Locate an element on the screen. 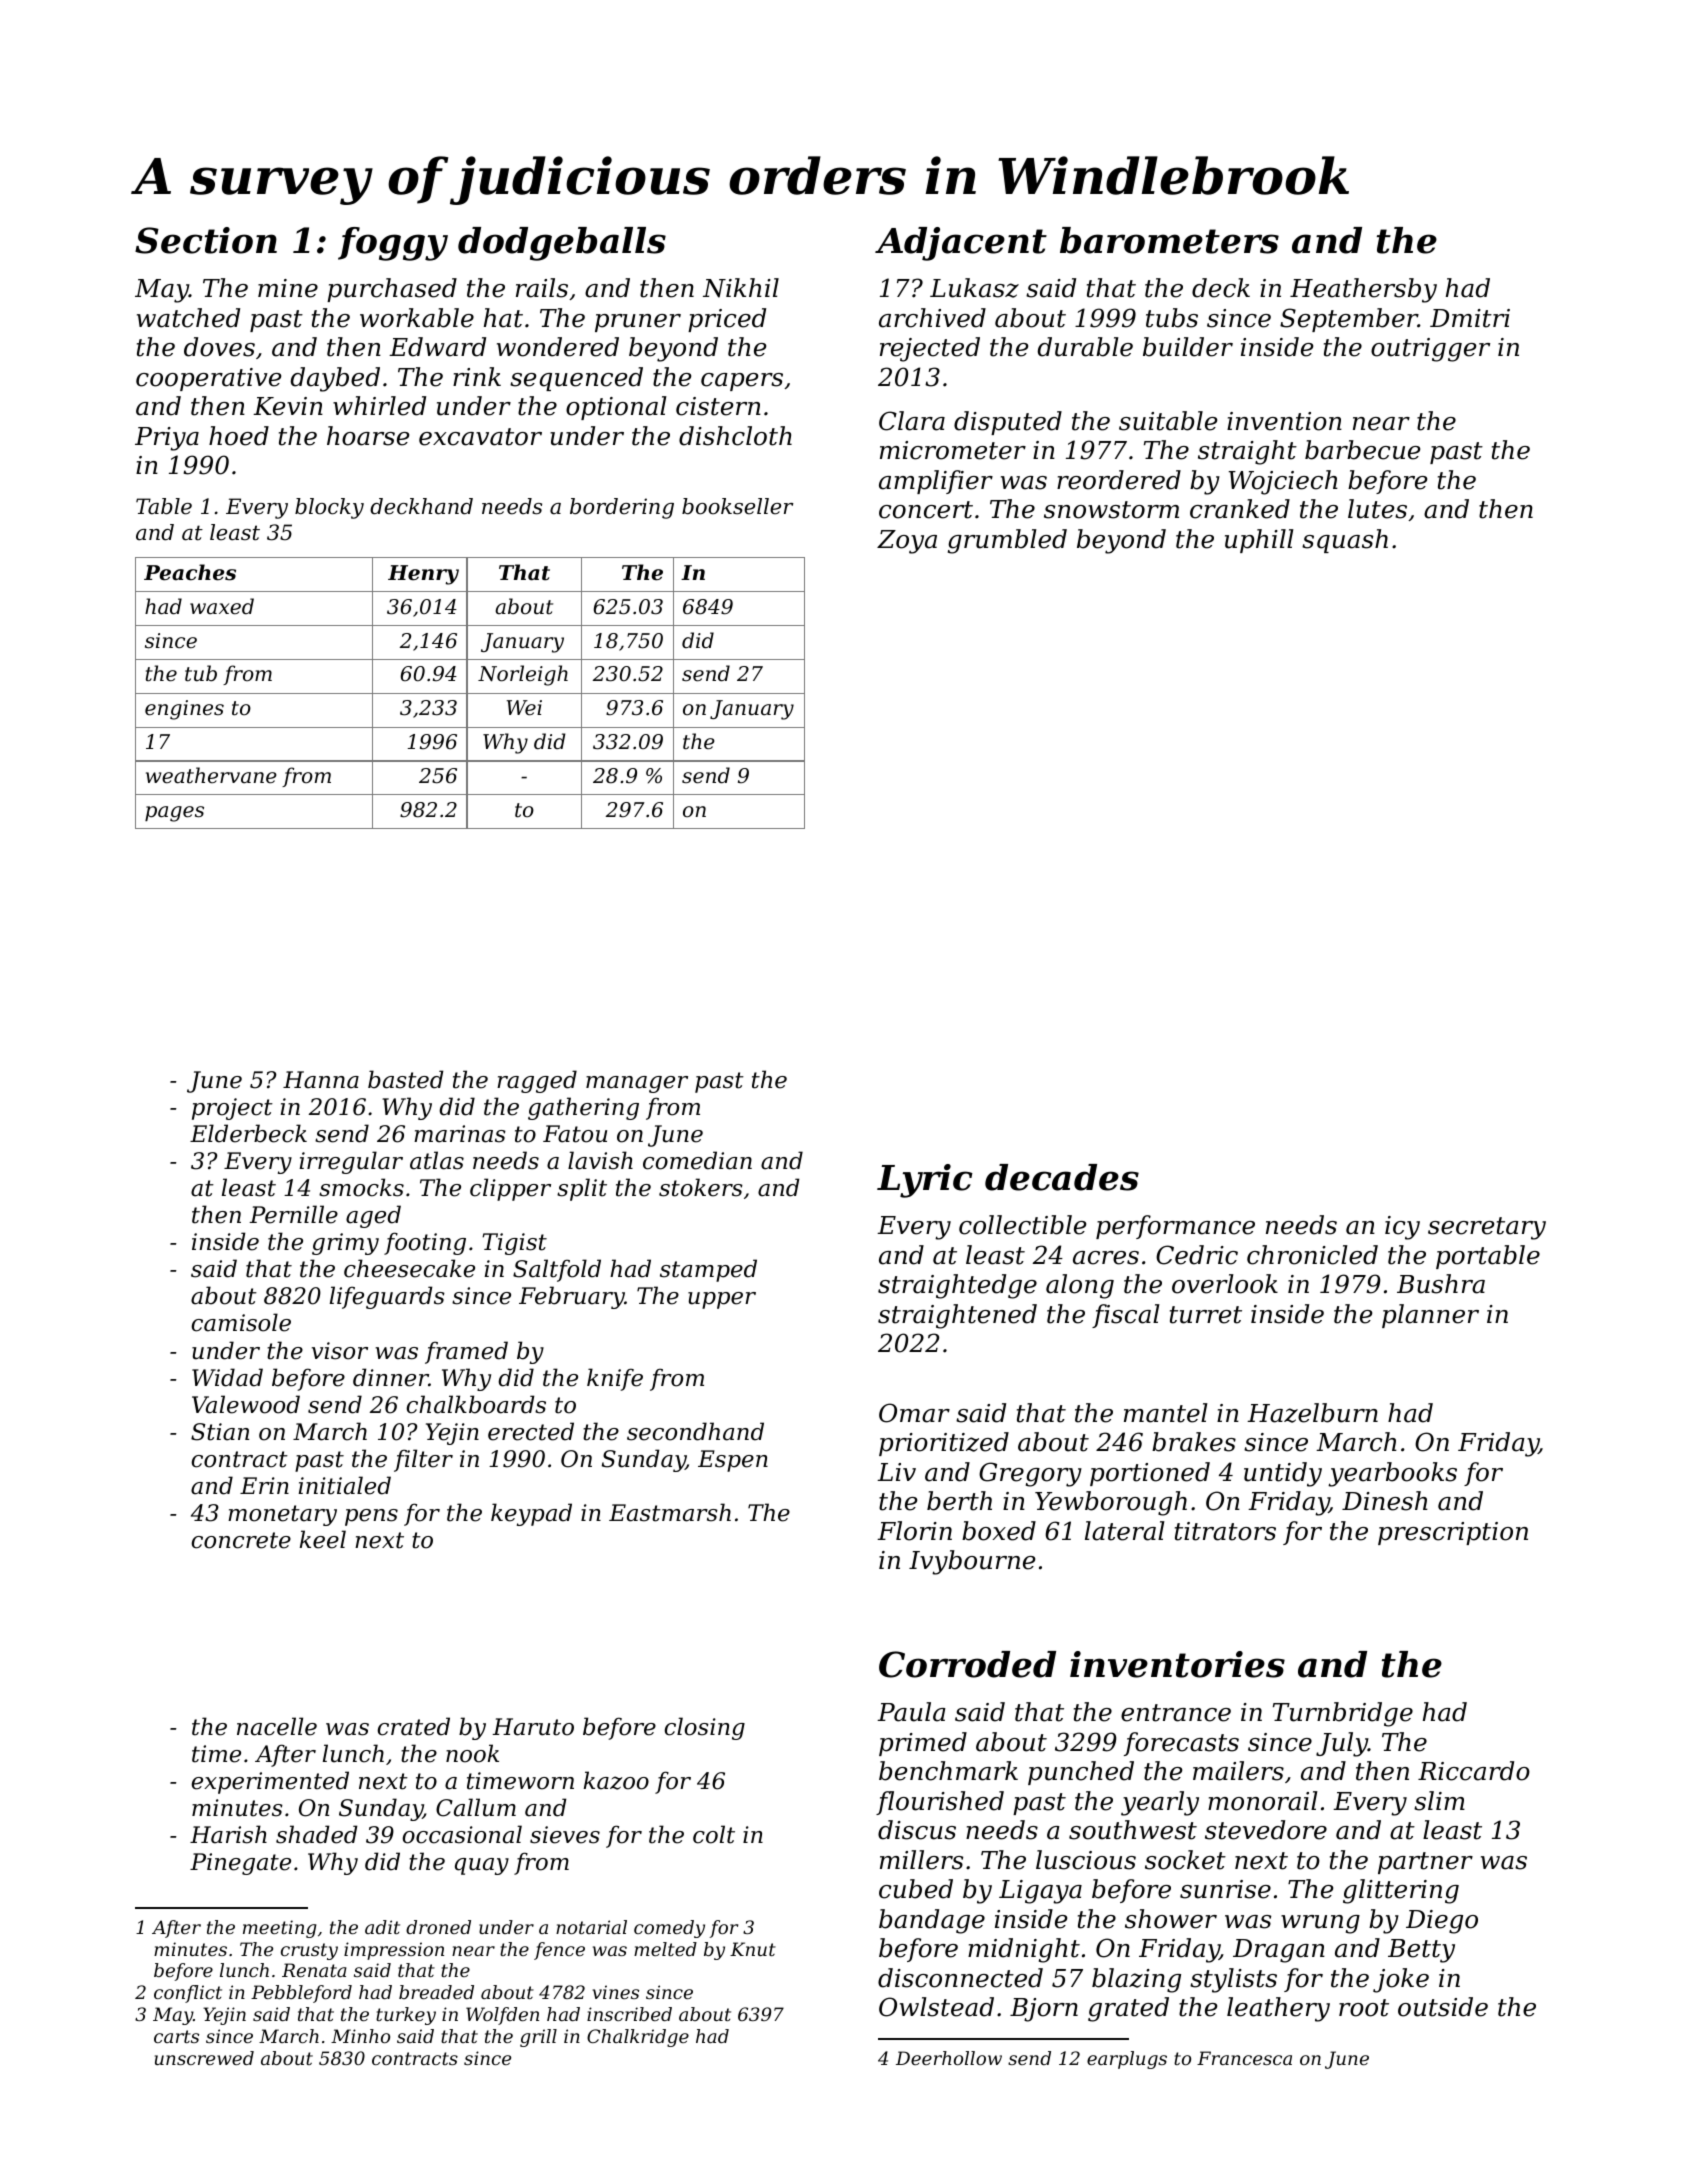 This screenshot has width=1683, height=2178. Bushra is located at coordinates (1441, 1284).
